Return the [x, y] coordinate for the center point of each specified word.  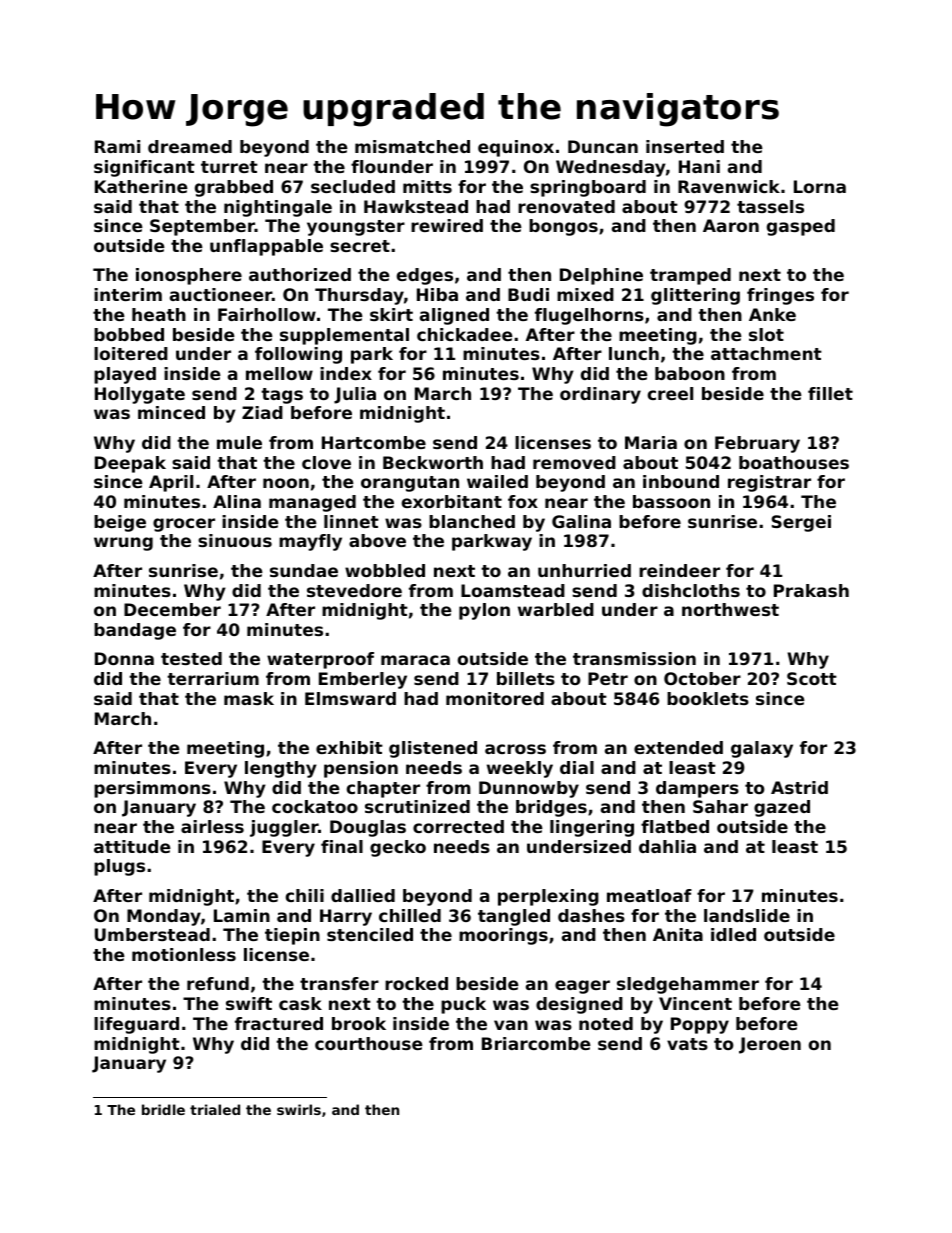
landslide [747, 915]
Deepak [130, 464]
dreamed [190, 146]
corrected [458, 826]
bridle [163, 1109]
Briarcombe [536, 1043]
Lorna [820, 186]
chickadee [465, 334]
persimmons [152, 789]
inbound [681, 481]
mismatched [412, 146]
